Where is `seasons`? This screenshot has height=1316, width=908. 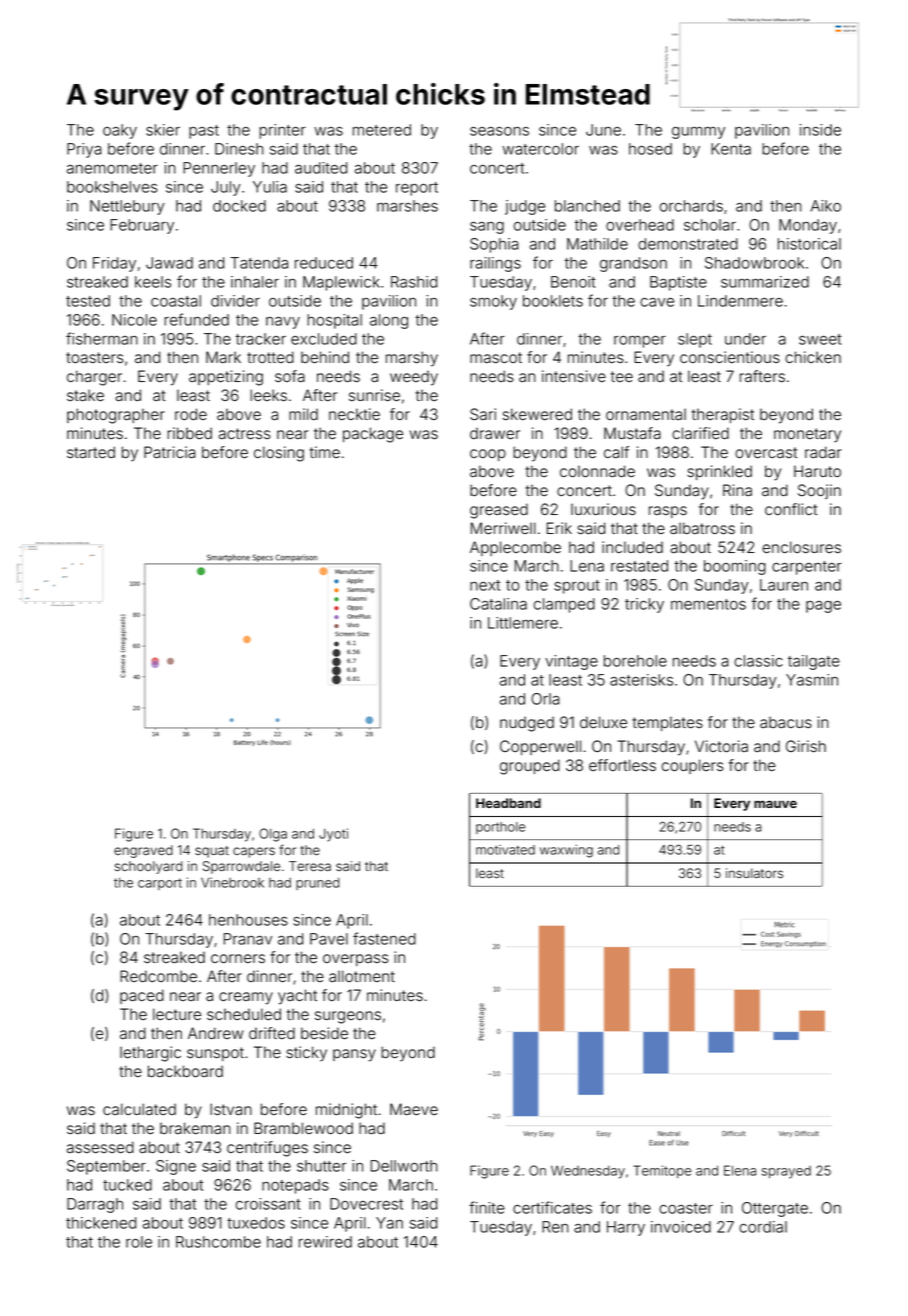 seasons is located at coordinates (499, 131).
